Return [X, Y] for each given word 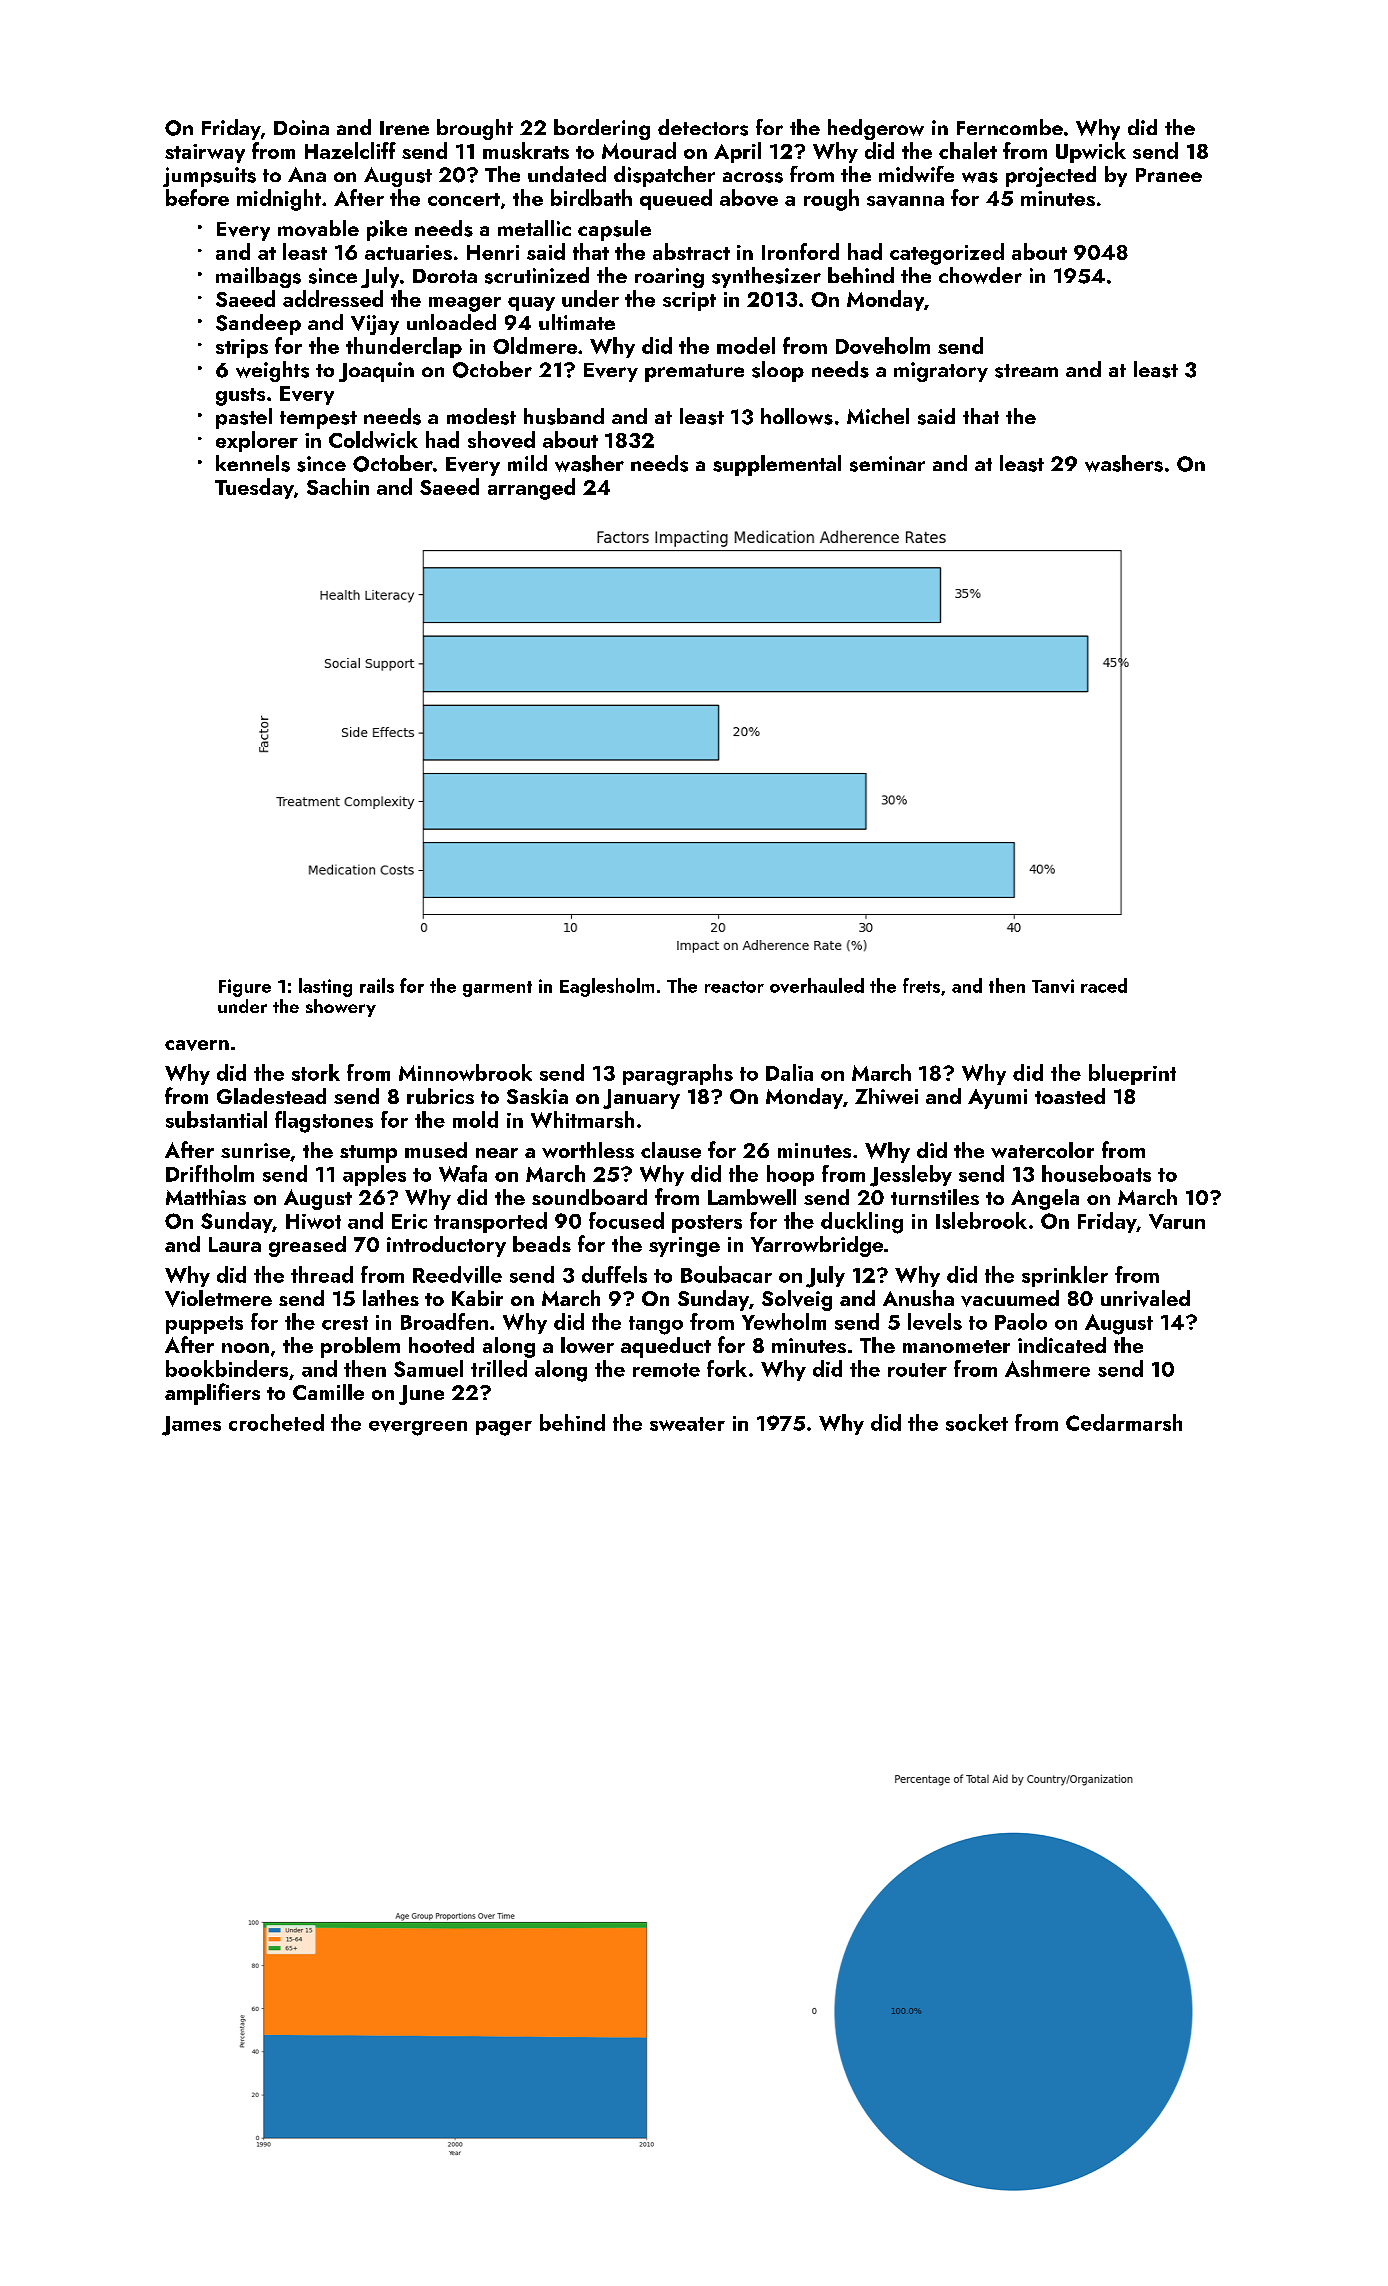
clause [671, 1150]
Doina [301, 127]
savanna [905, 201]
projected [1051, 176]
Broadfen [444, 1321]
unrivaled [1145, 1298]
